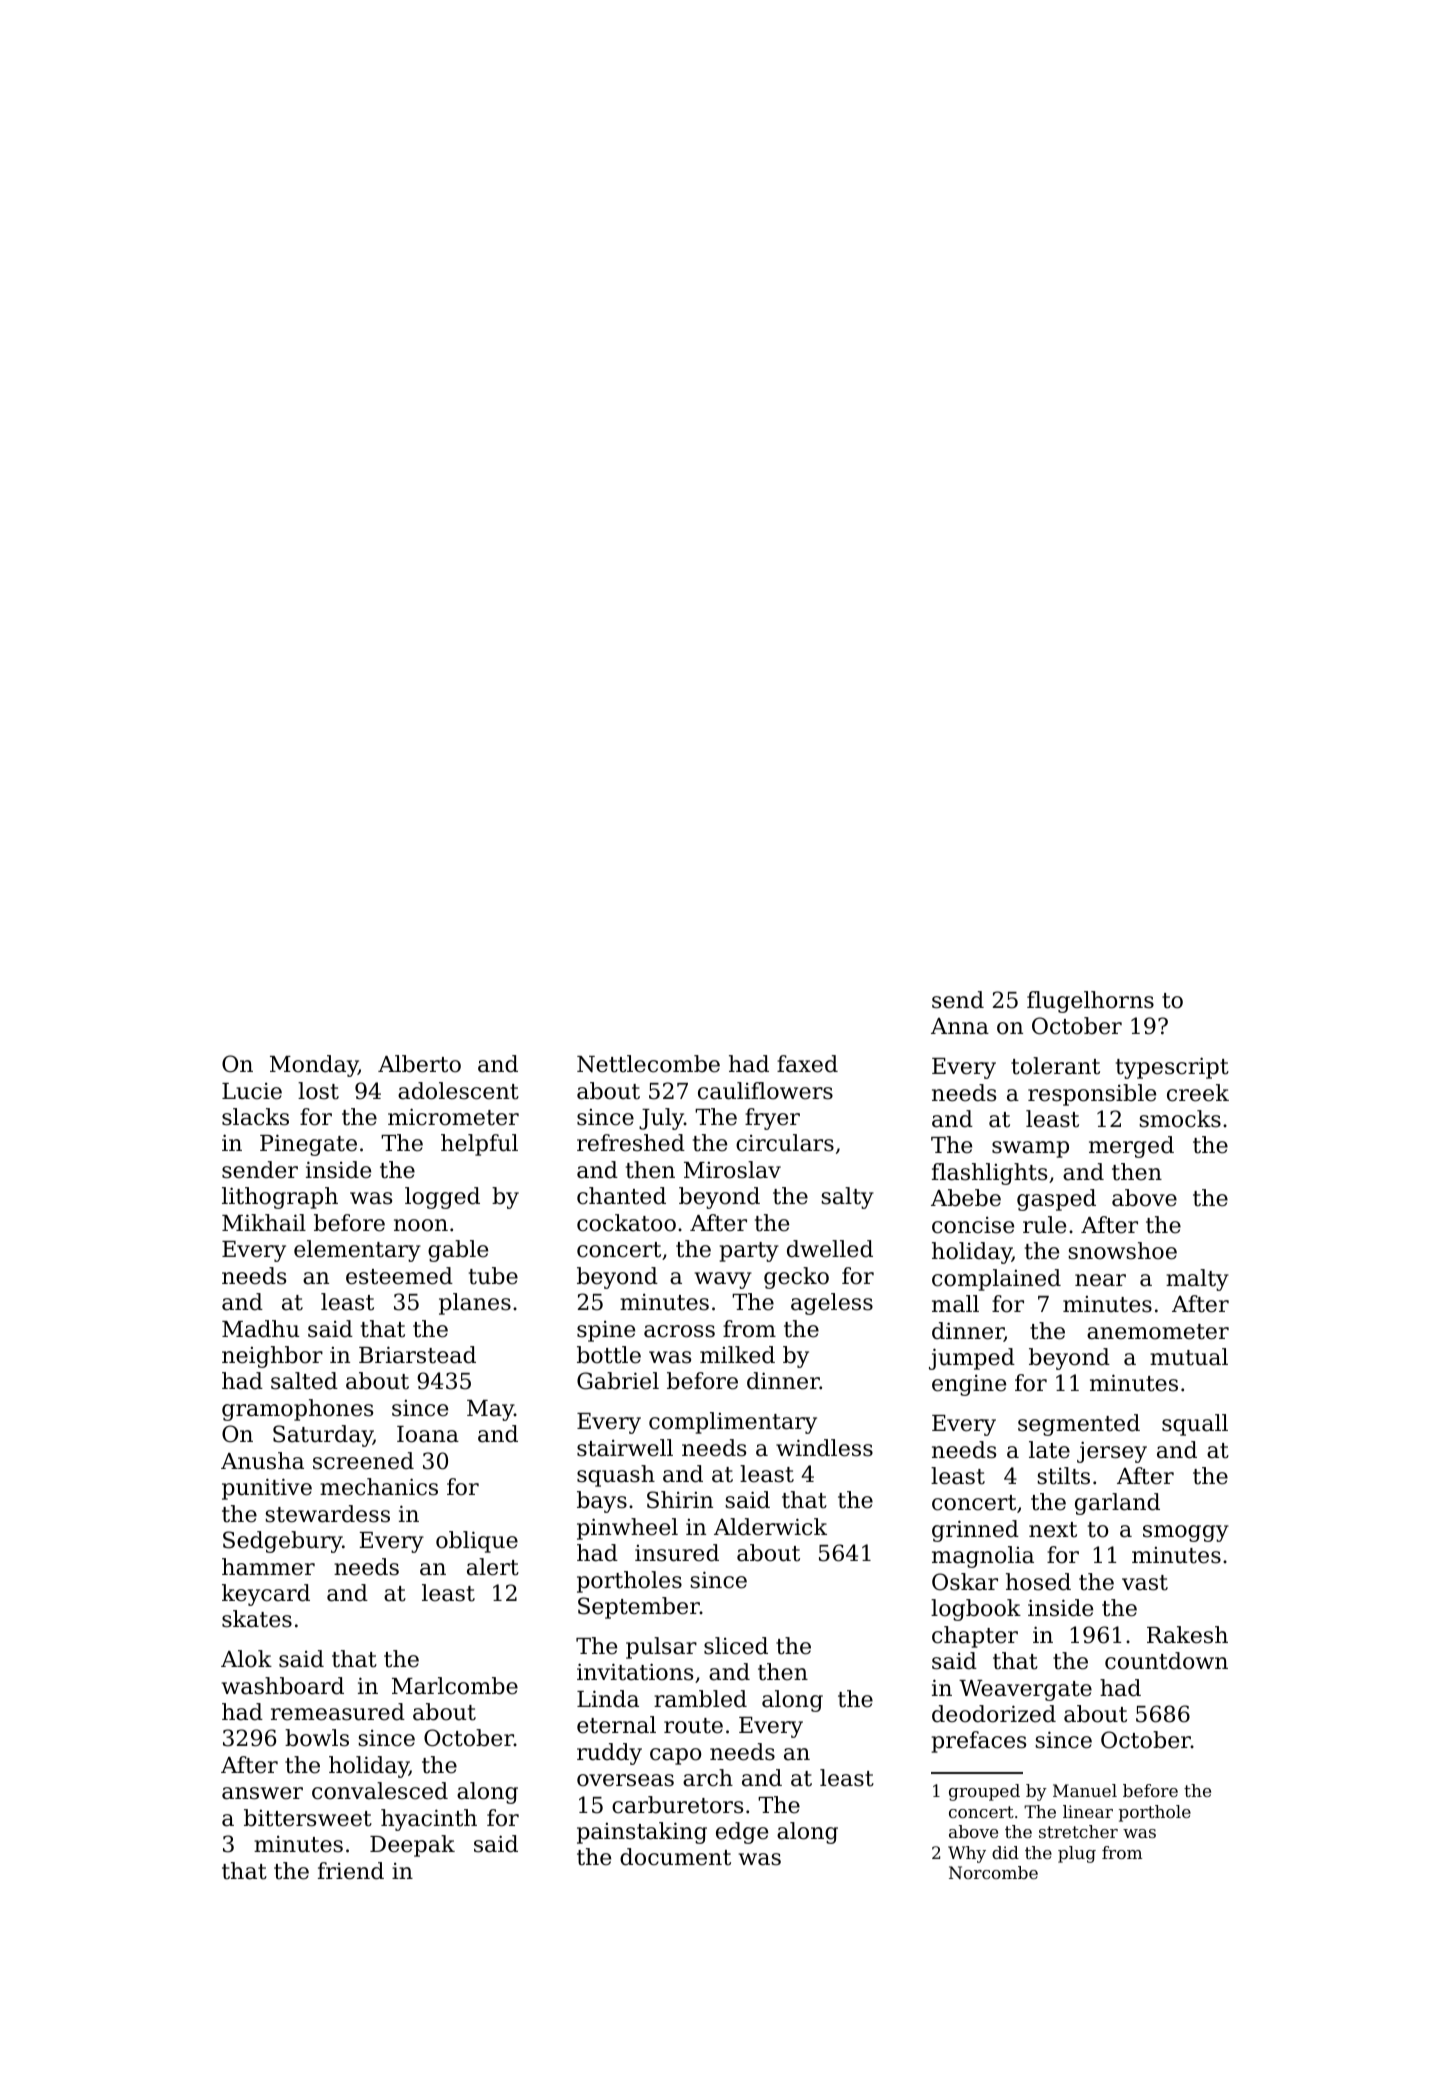 This screenshot has width=1450, height=2100. Describe the element at coordinates (338, 1712) in the screenshot. I see `remeasured` at that location.
